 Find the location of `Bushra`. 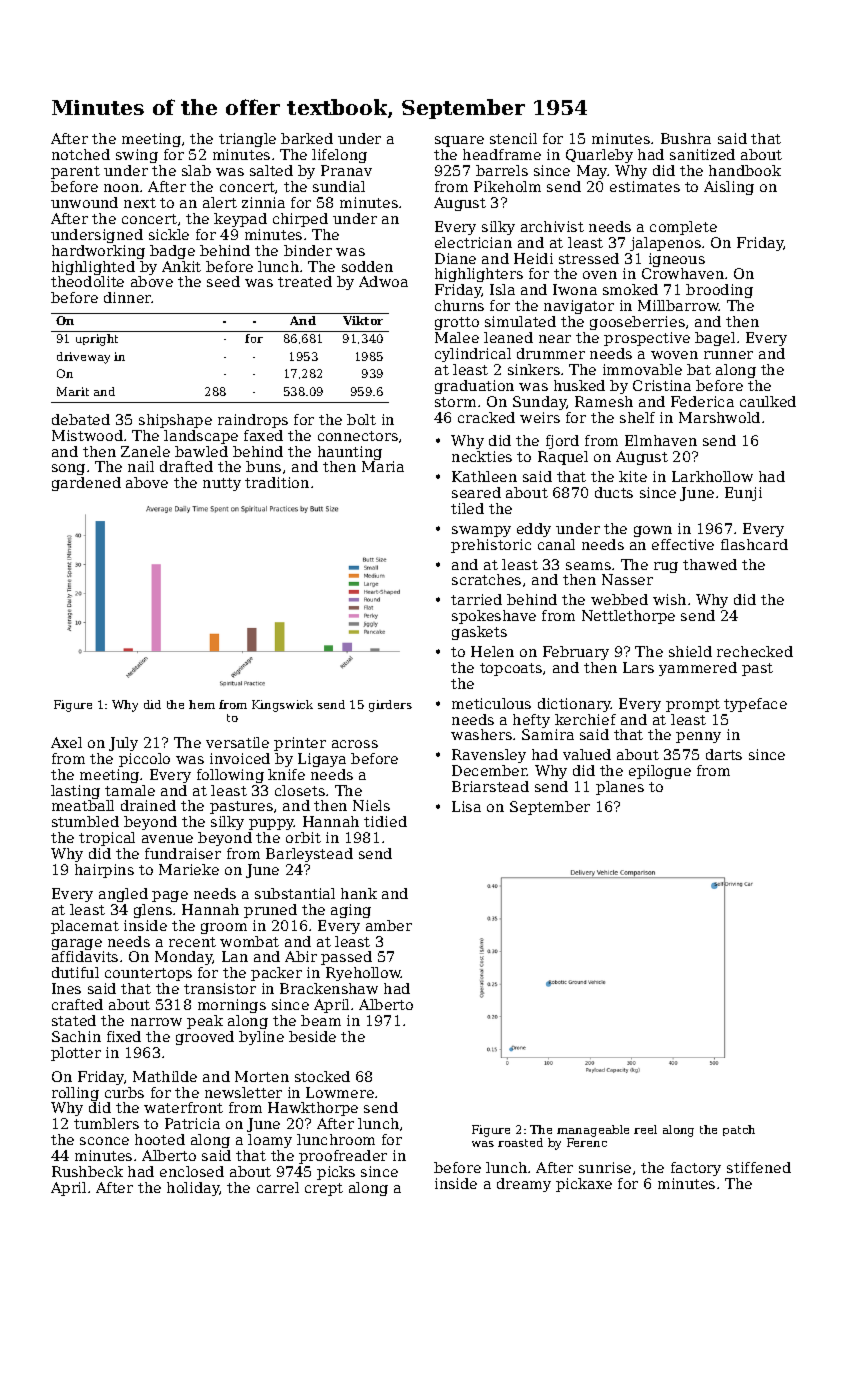

Bushra is located at coordinates (686, 138).
